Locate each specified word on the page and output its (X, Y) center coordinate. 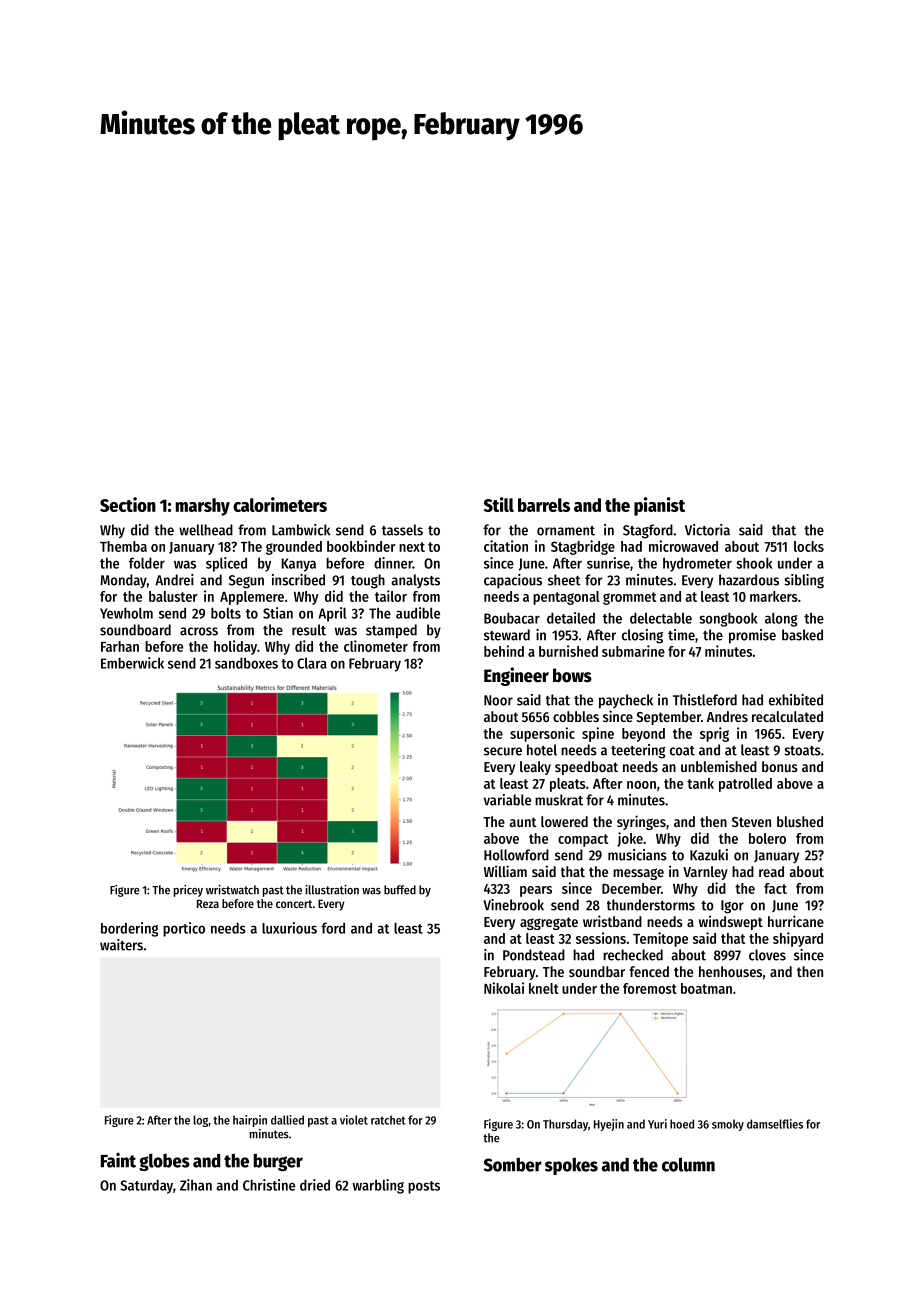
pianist (659, 506)
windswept (731, 922)
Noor (498, 700)
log (200, 1121)
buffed (400, 890)
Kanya (298, 565)
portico (184, 929)
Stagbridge (583, 547)
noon (641, 785)
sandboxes (246, 663)
